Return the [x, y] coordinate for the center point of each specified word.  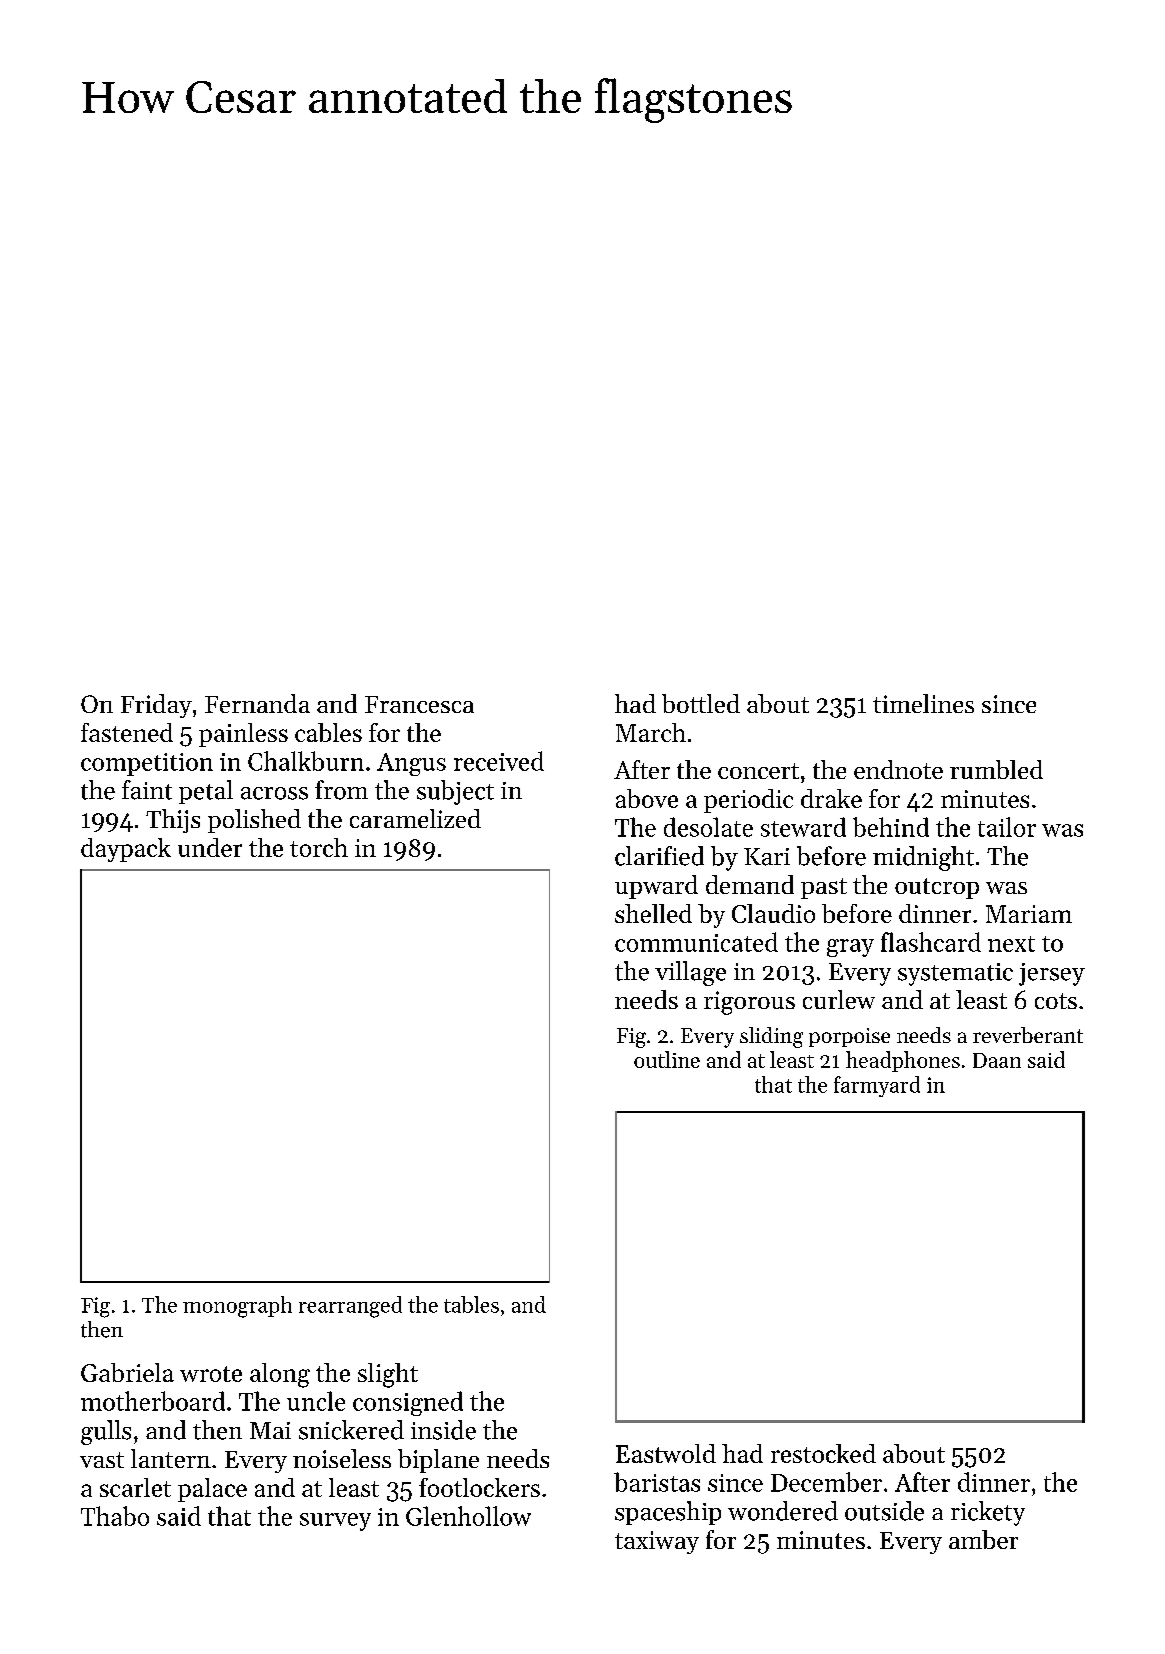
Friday [156, 706]
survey [335, 1522]
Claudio [773, 913]
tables [471, 1304]
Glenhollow [468, 1516]
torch [319, 847]
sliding [771, 1037]
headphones [903, 1061]
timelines [923, 703]
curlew [839, 999]
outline [667, 1059]
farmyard [877, 1086]
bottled [701, 703]
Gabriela [127, 1372]
